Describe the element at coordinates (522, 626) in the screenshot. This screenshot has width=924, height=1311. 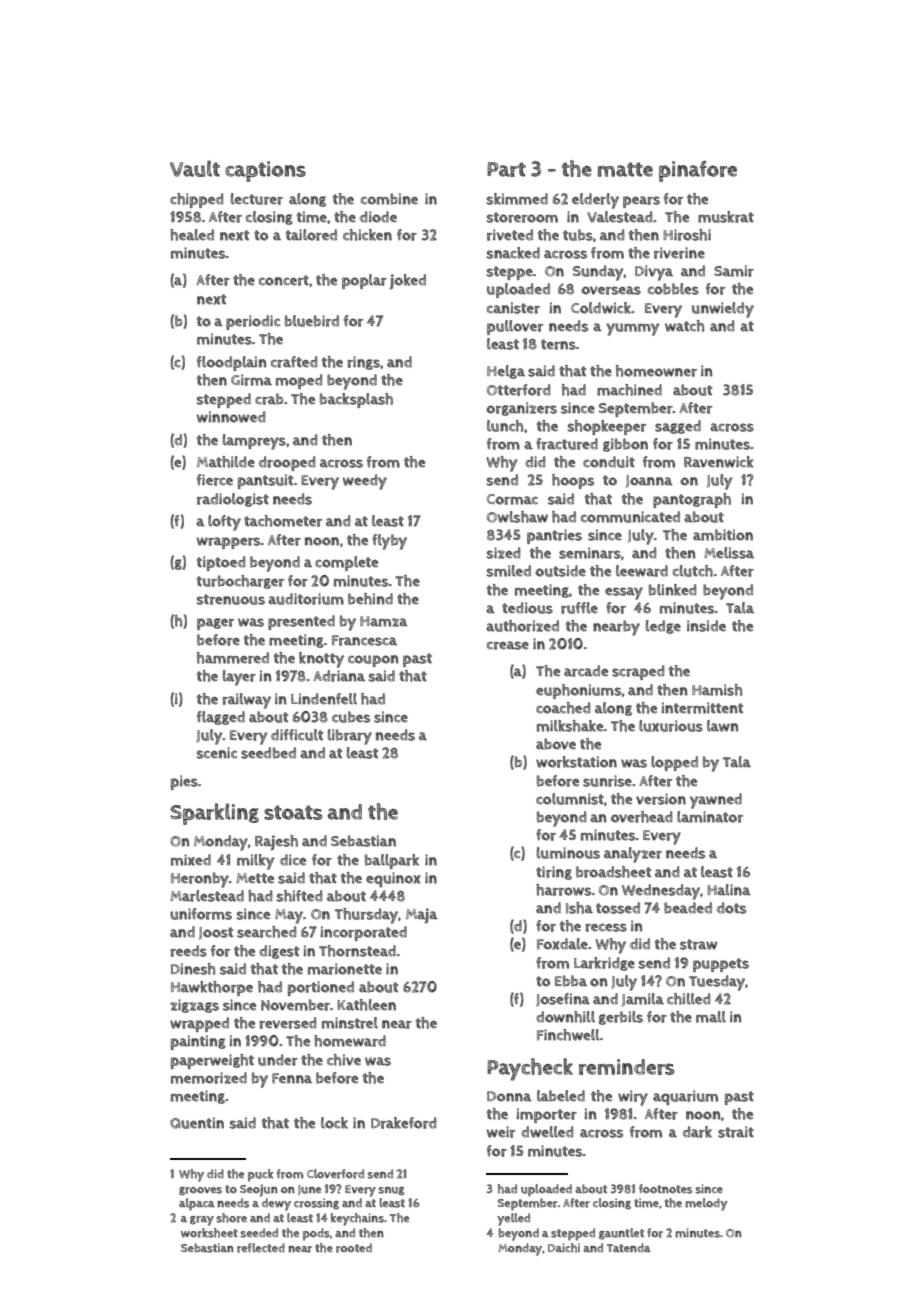
I see `authorized` at that location.
